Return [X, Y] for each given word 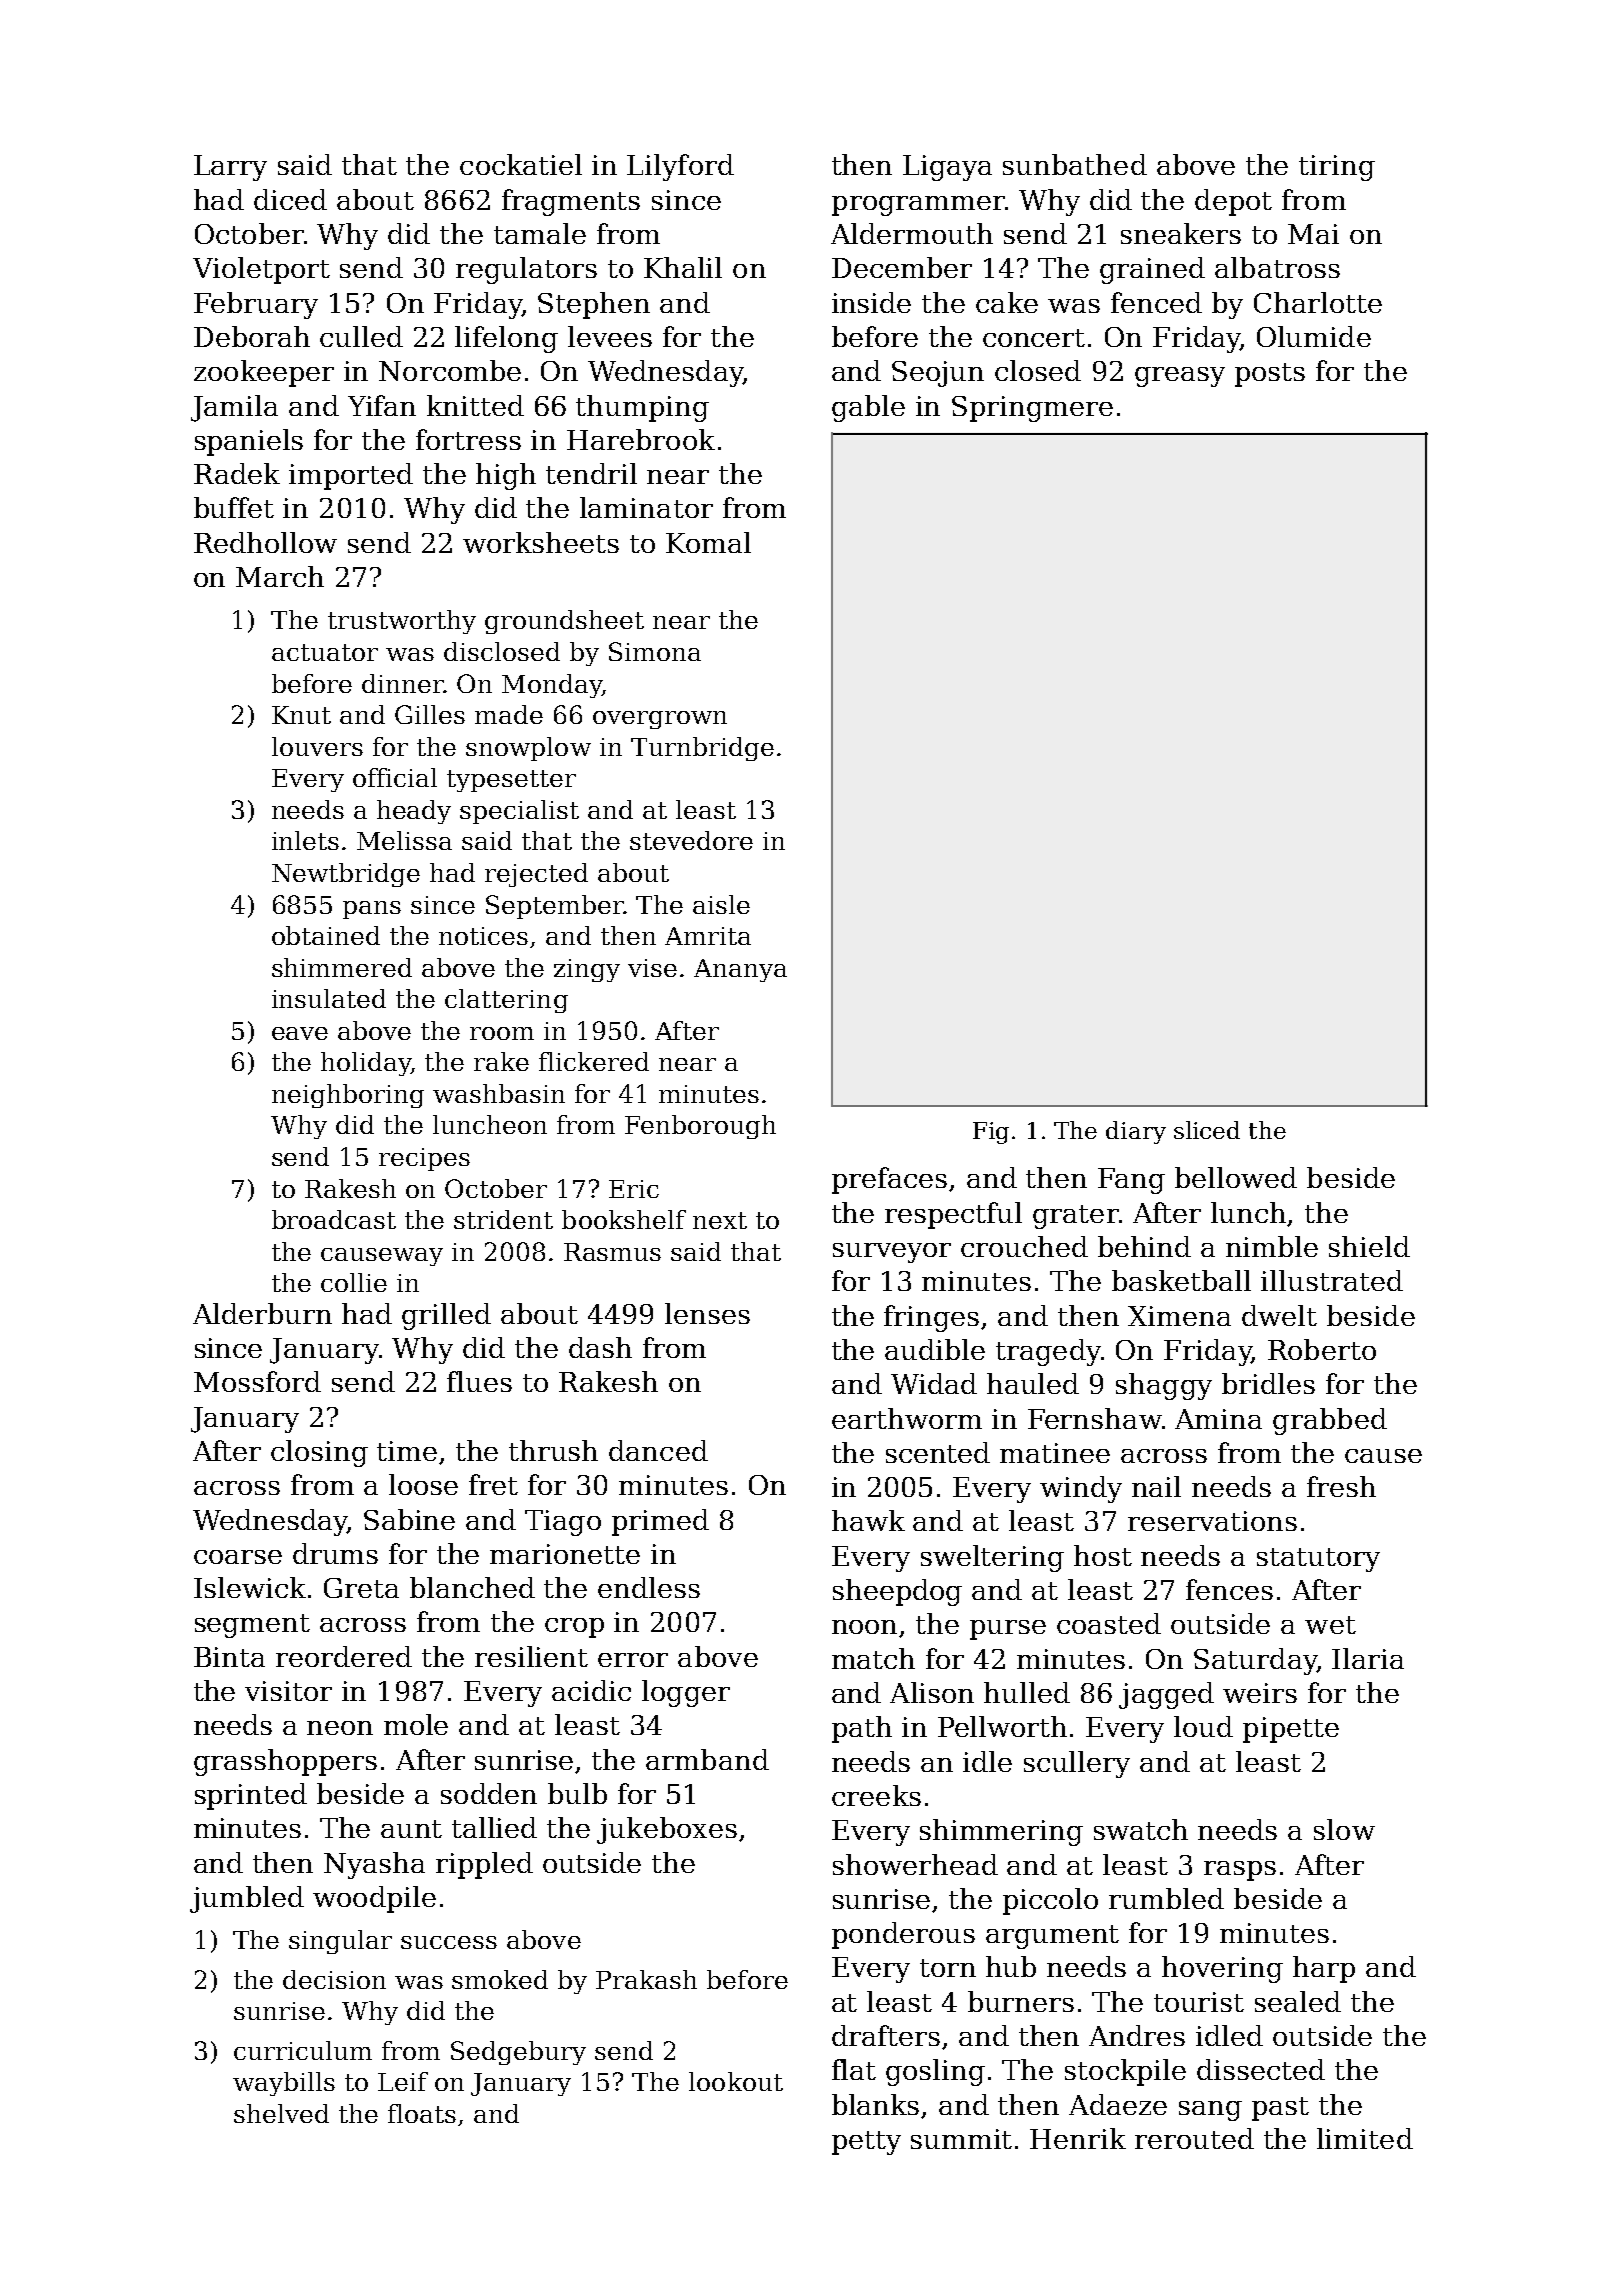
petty [866, 2143]
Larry [230, 168]
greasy [1180, 377]
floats [422, 2113]
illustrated [1332, 1280]
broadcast [334, 1219]
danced [658, 1450]
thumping [642, 408]
